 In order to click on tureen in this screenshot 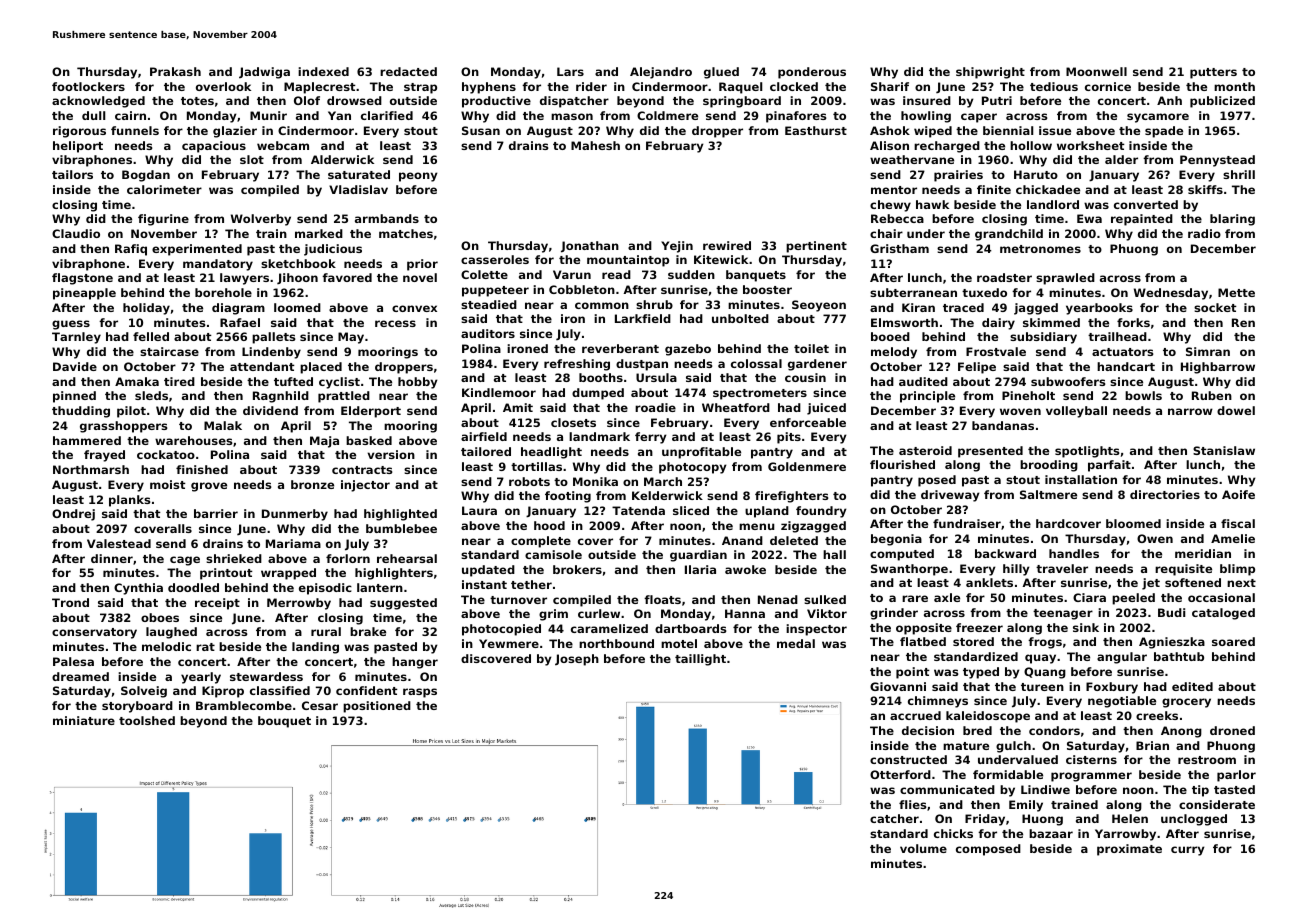, I will do `click(1042, 687)`.
